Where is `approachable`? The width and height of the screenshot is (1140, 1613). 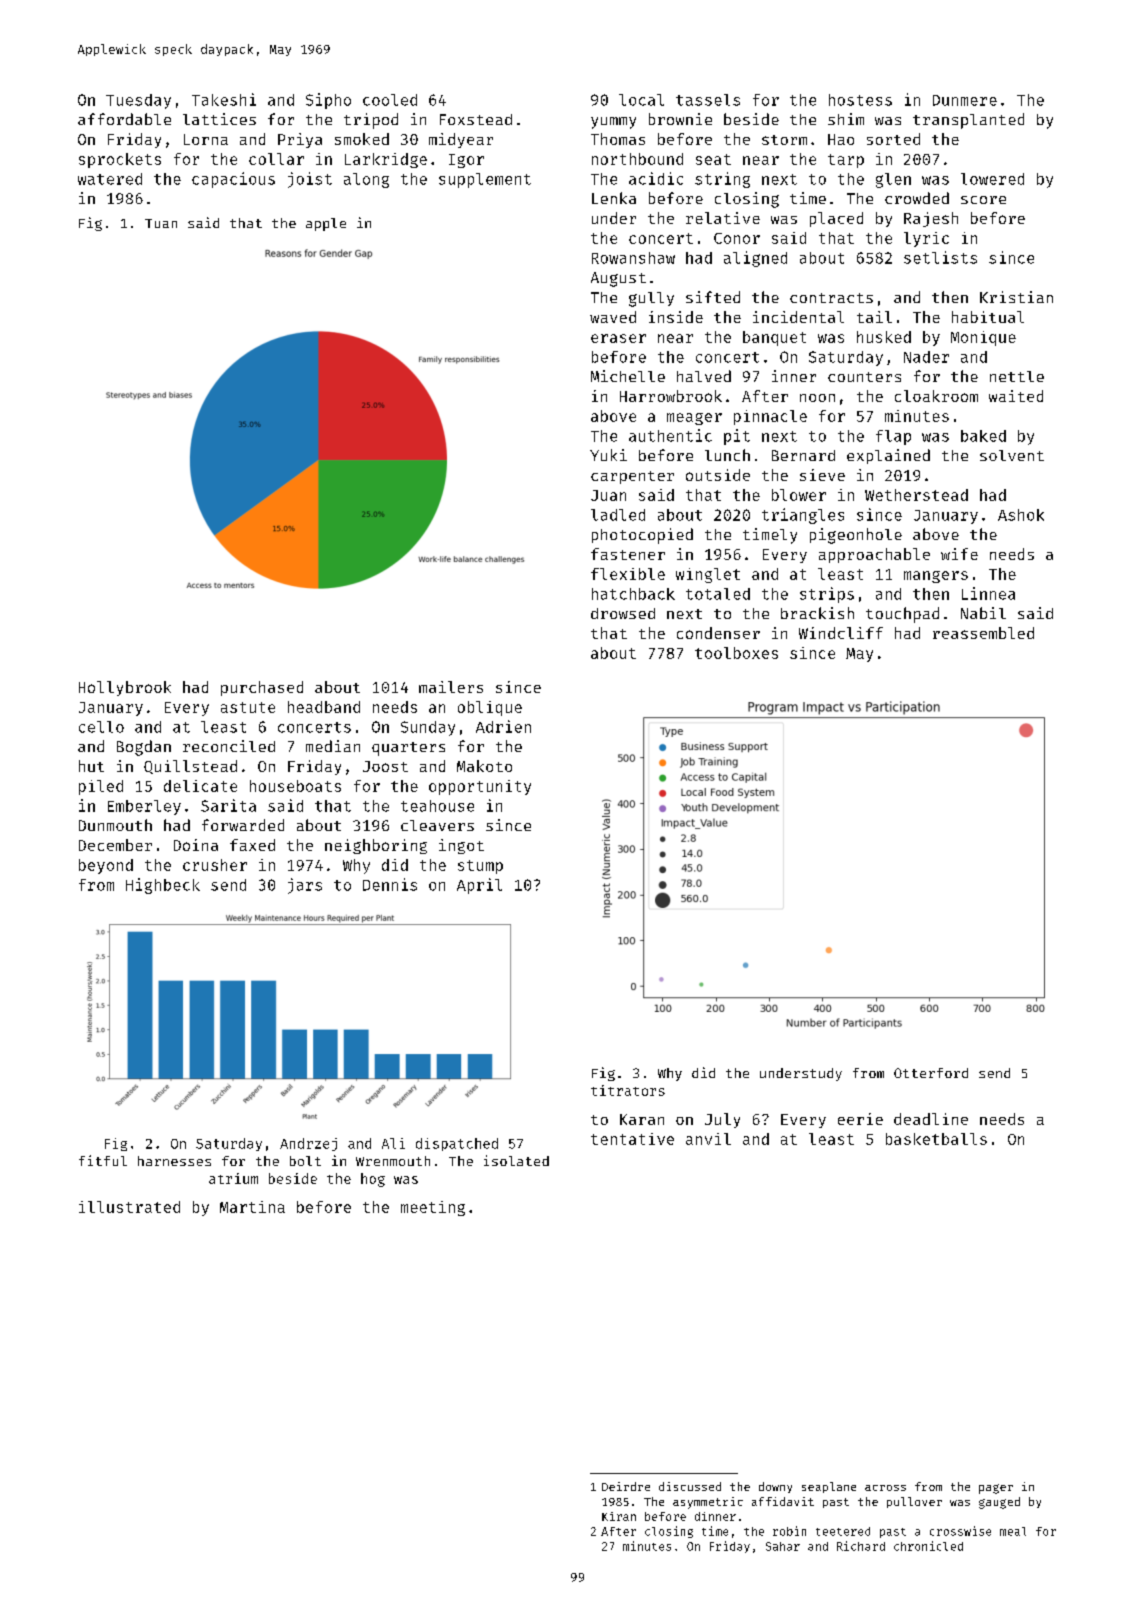 approachable is located at coordinates (874, 555).
